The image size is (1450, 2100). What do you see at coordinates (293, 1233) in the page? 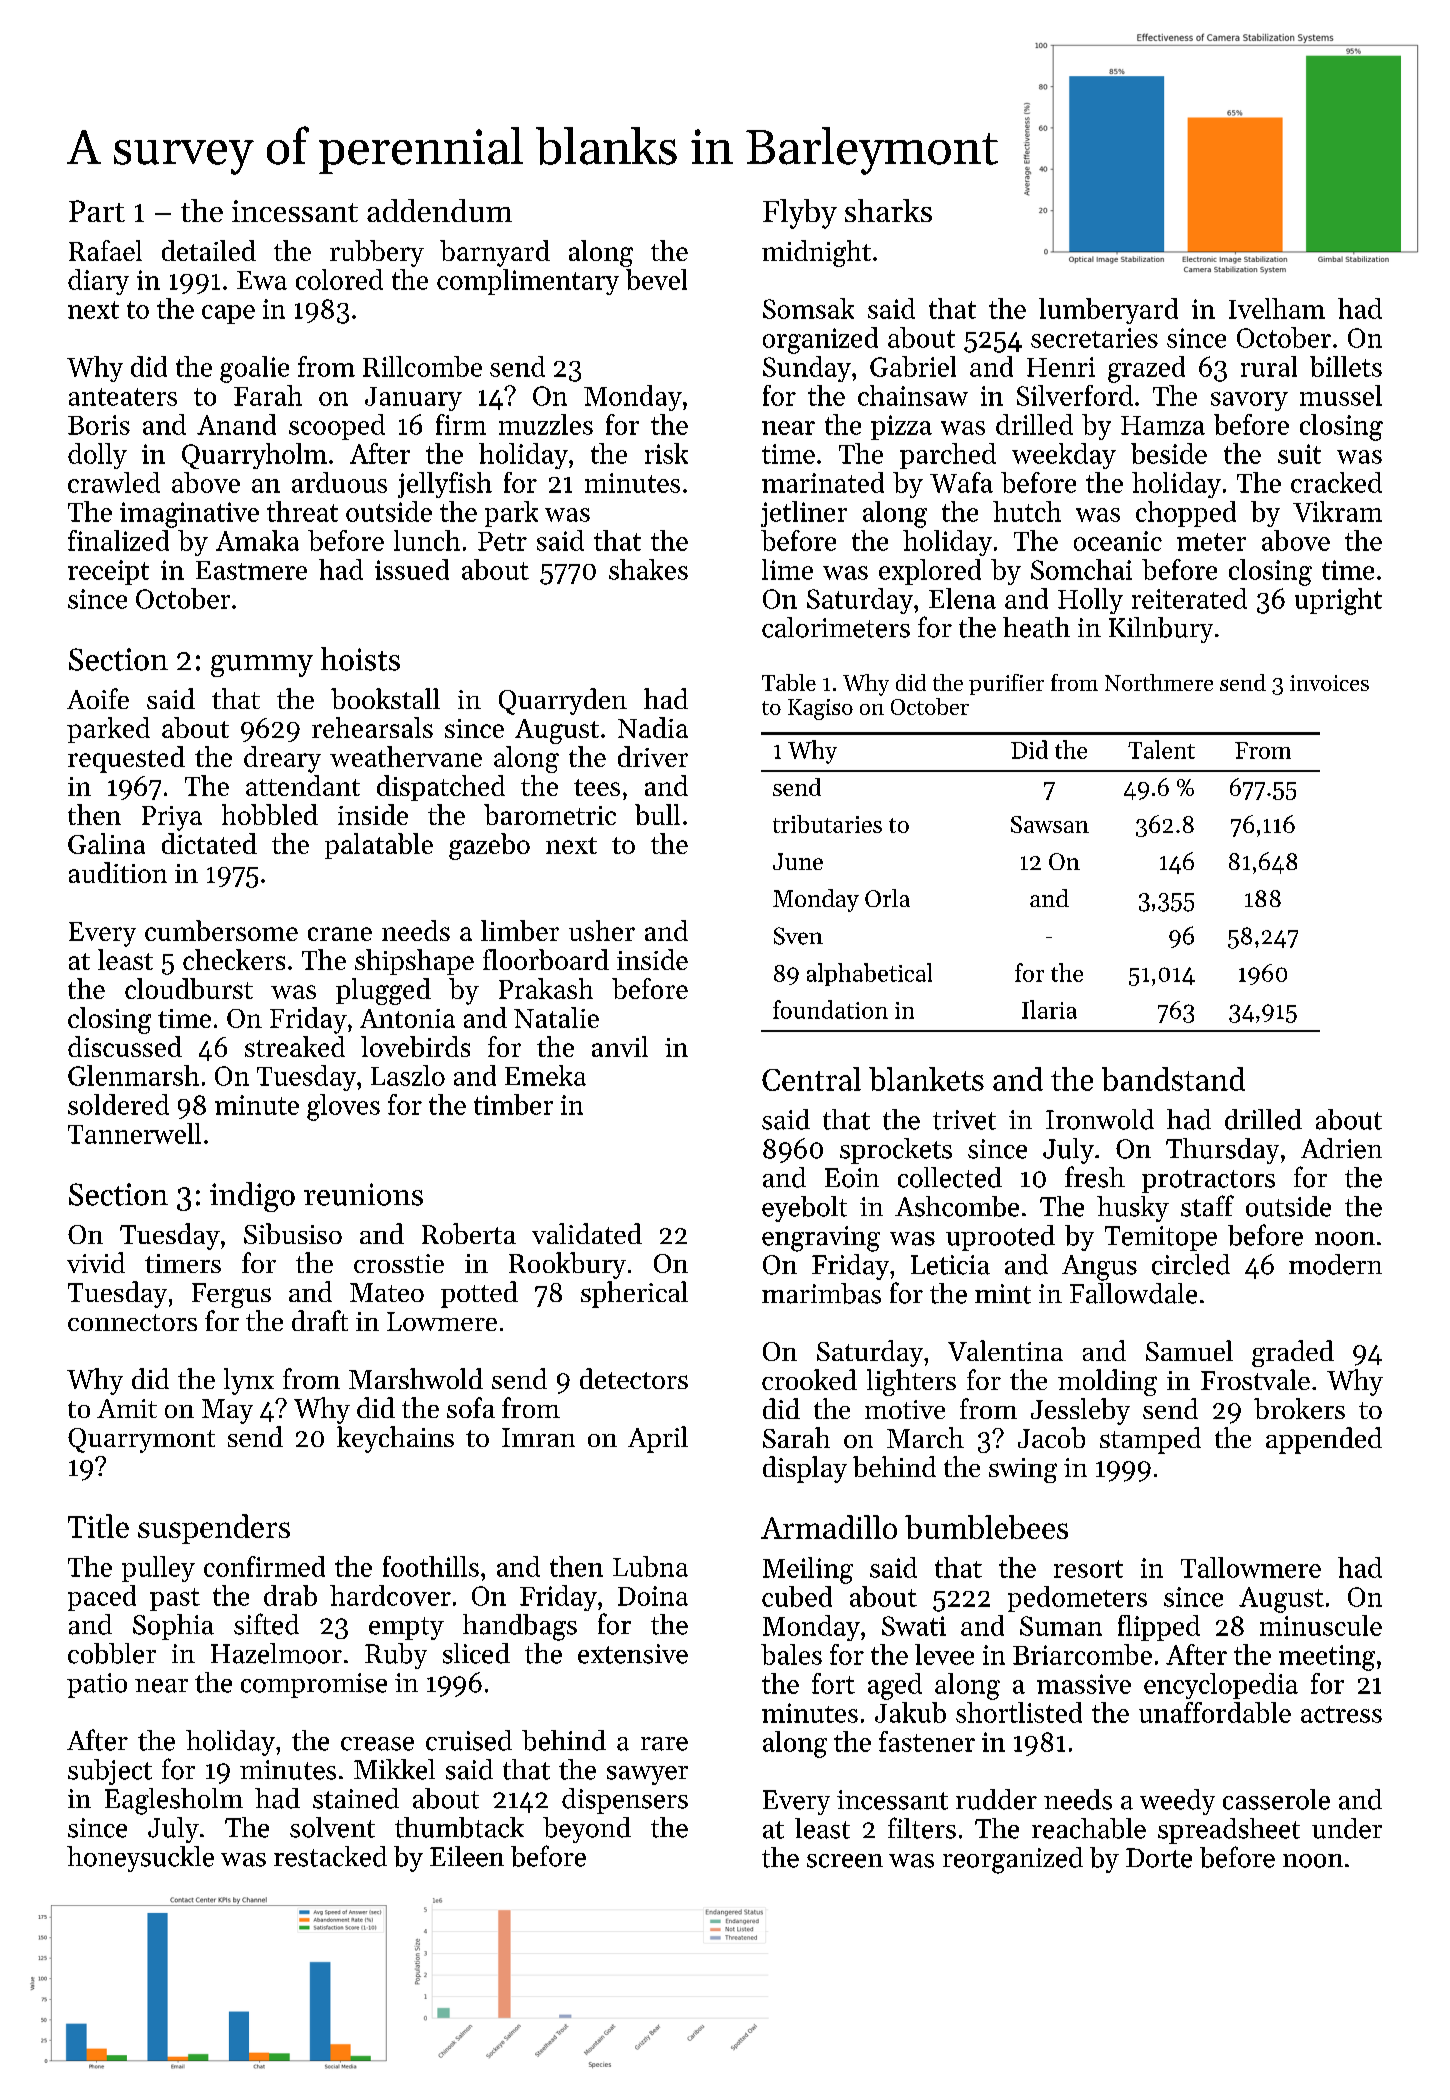
I see `Sibusiso` at bounding box center [293, 1233].
